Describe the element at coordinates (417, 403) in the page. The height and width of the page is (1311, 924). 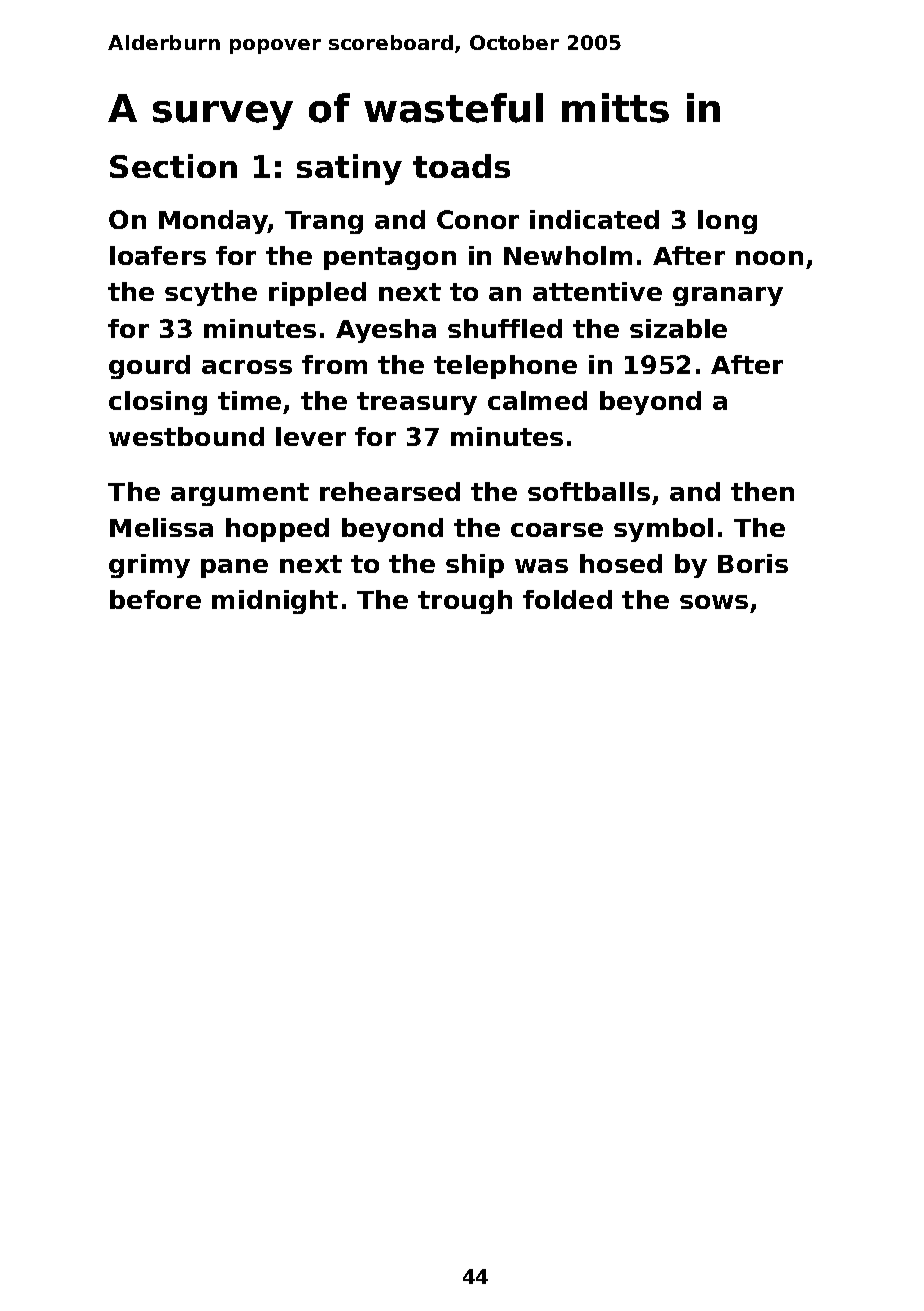
I see `treasury` at that location.
